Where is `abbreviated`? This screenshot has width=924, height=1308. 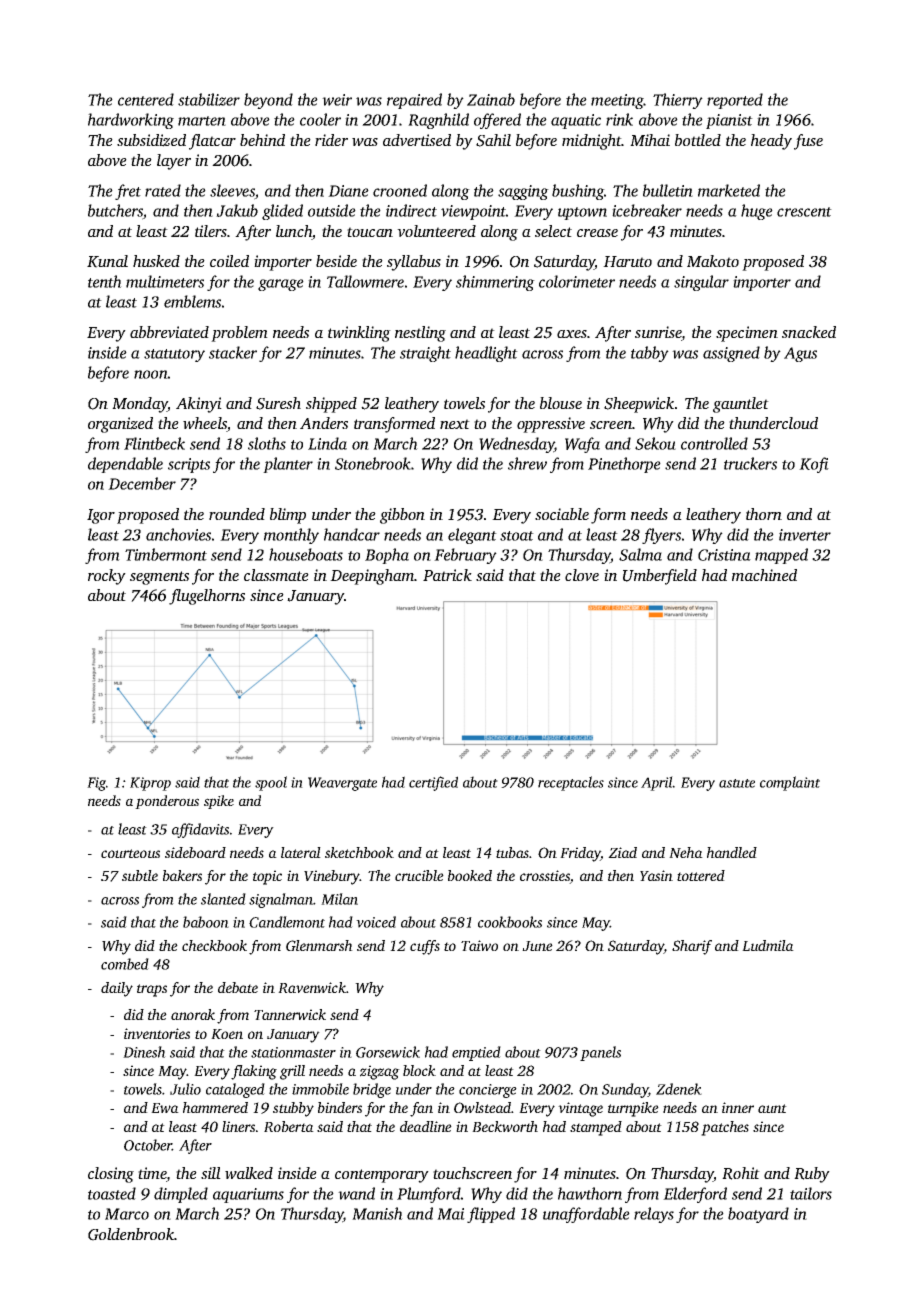 abbreviated is located at coordinates (169, 332).
